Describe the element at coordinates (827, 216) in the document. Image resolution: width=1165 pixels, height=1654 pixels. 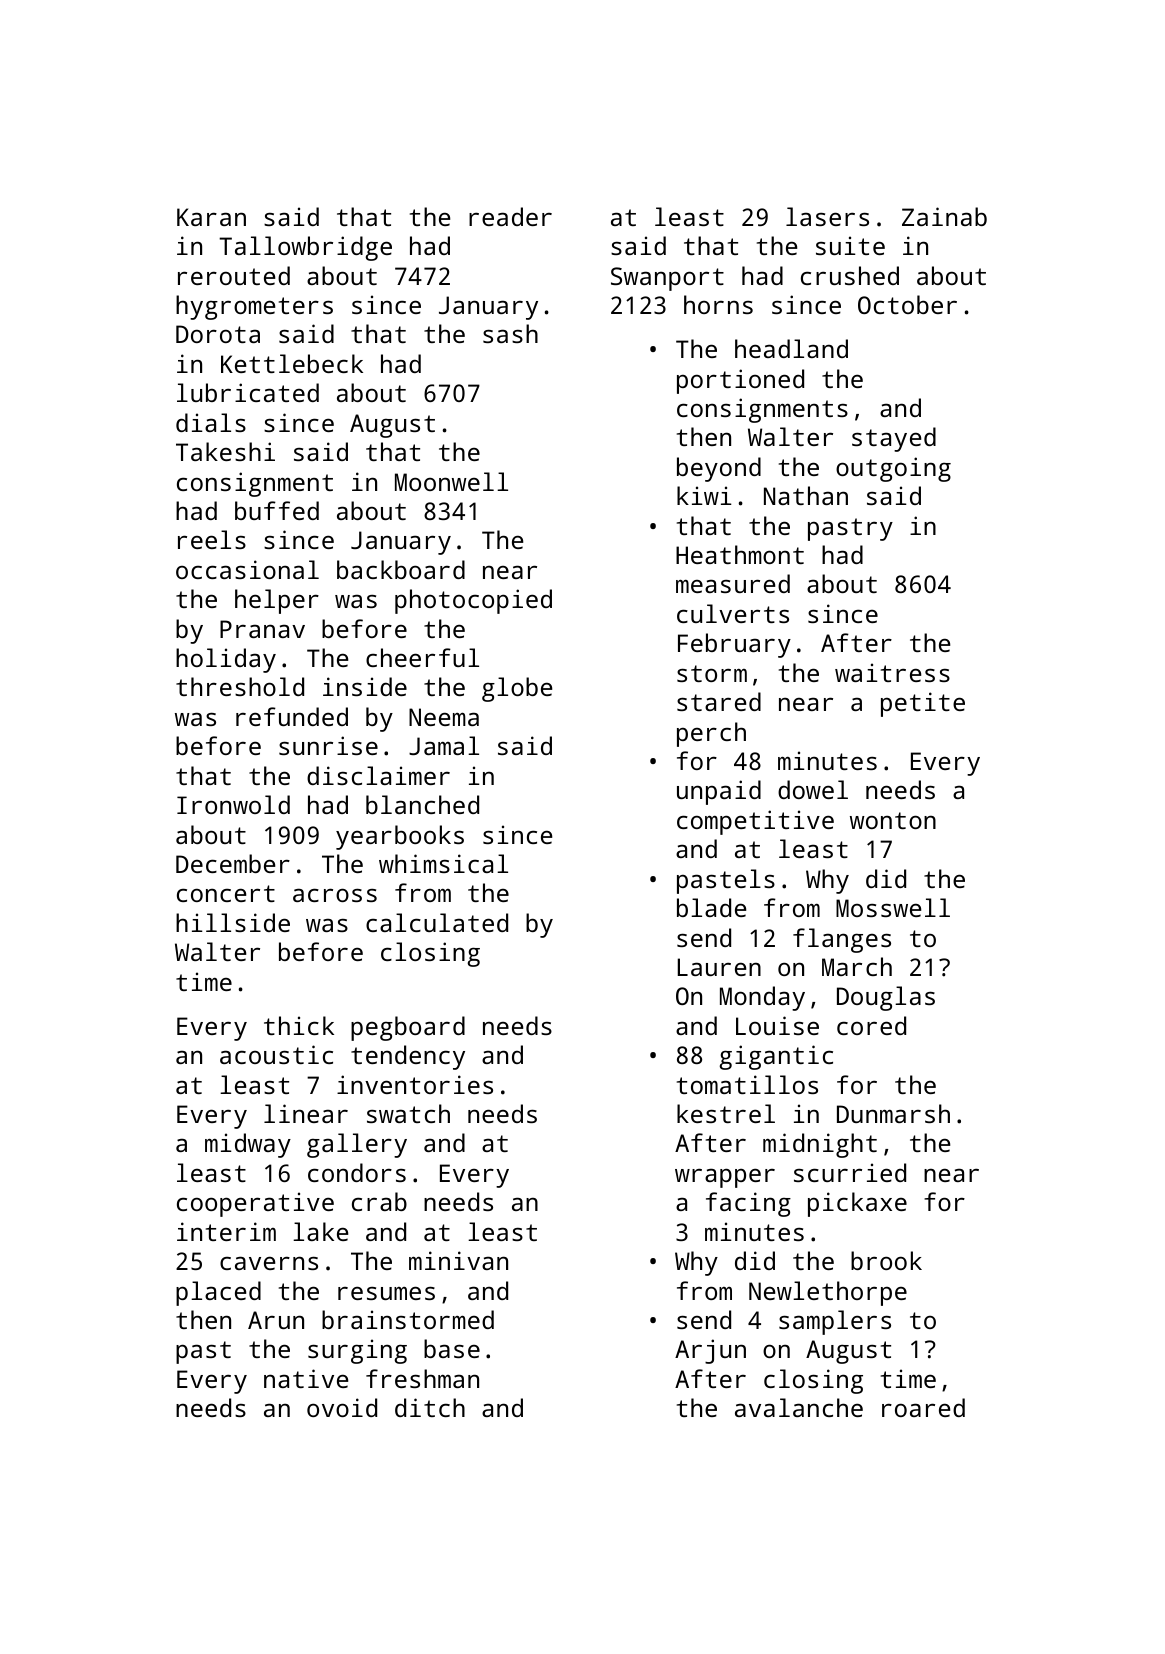
I see `lasers` at that location.
